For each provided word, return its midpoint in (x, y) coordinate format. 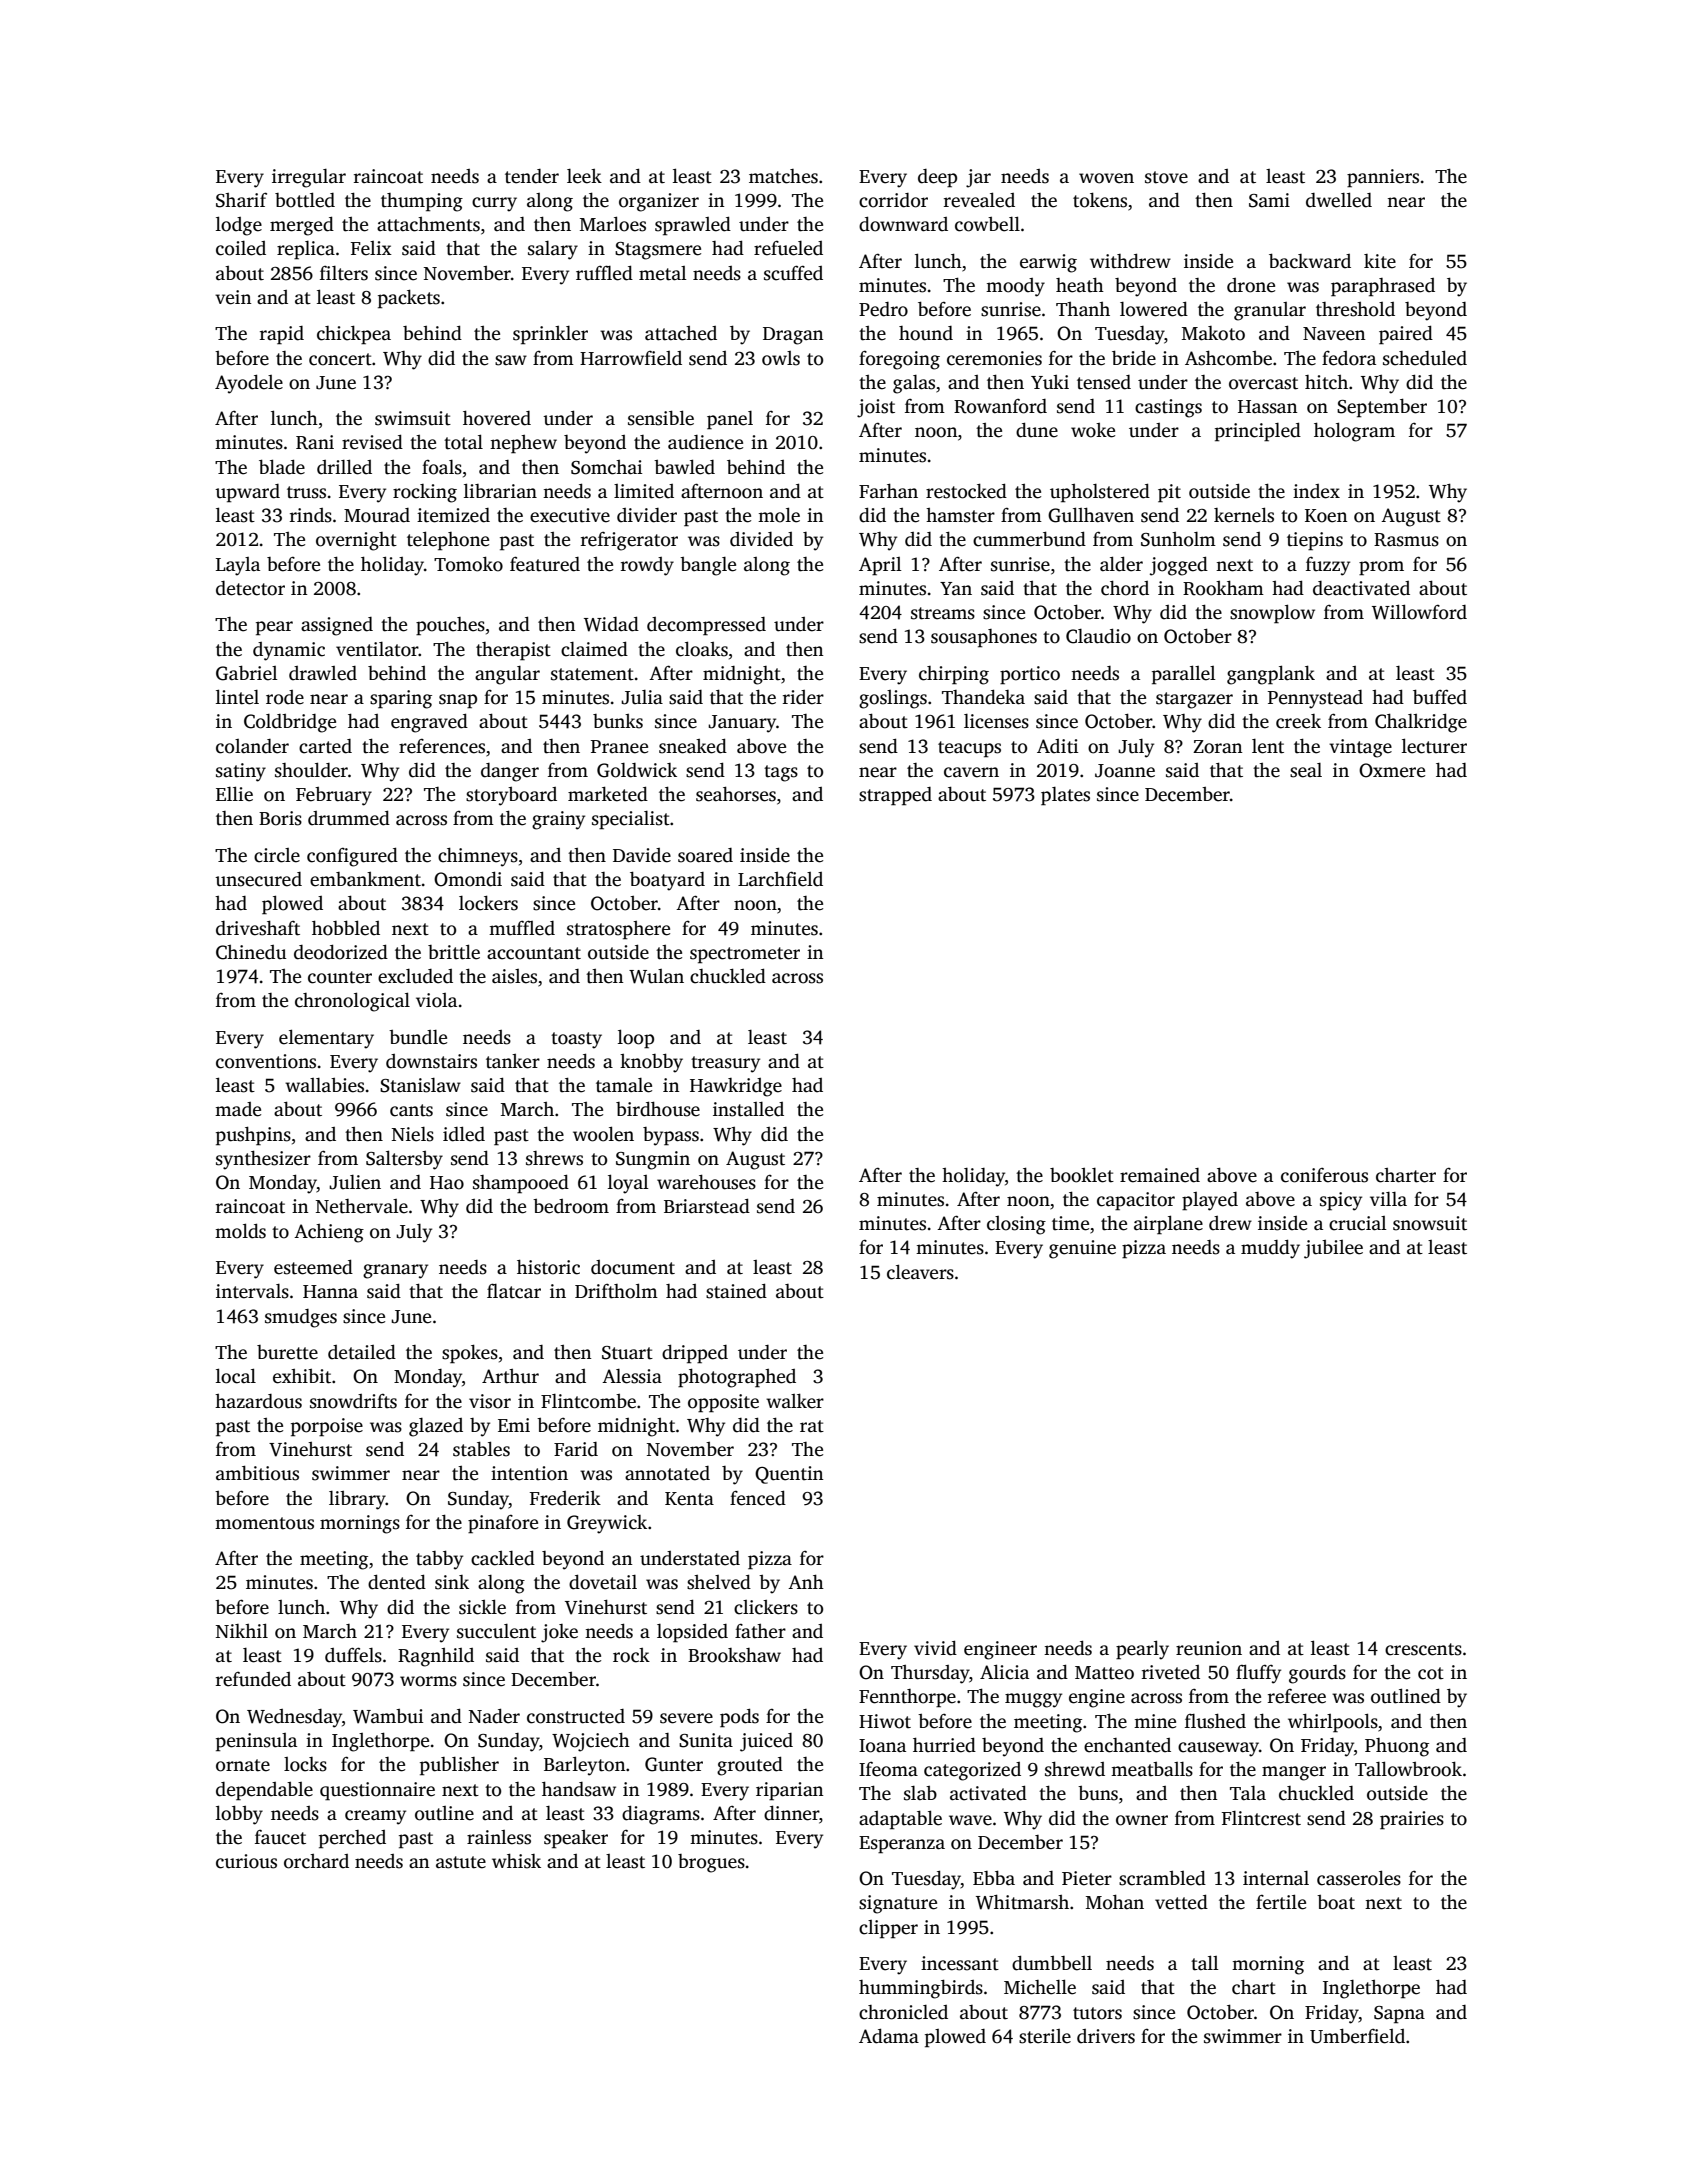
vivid (935, 1648)
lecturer (1434, 746)
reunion (1209, 1648)
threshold (1355, 309)
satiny (241, 772)
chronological (352, 1002)
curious (246, 1861)
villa (1388, 1199)
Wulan (656, 976)
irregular (309, 178)
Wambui (388, 1716)
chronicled (903, 2012)
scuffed (793, 273)
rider (803, 697)
